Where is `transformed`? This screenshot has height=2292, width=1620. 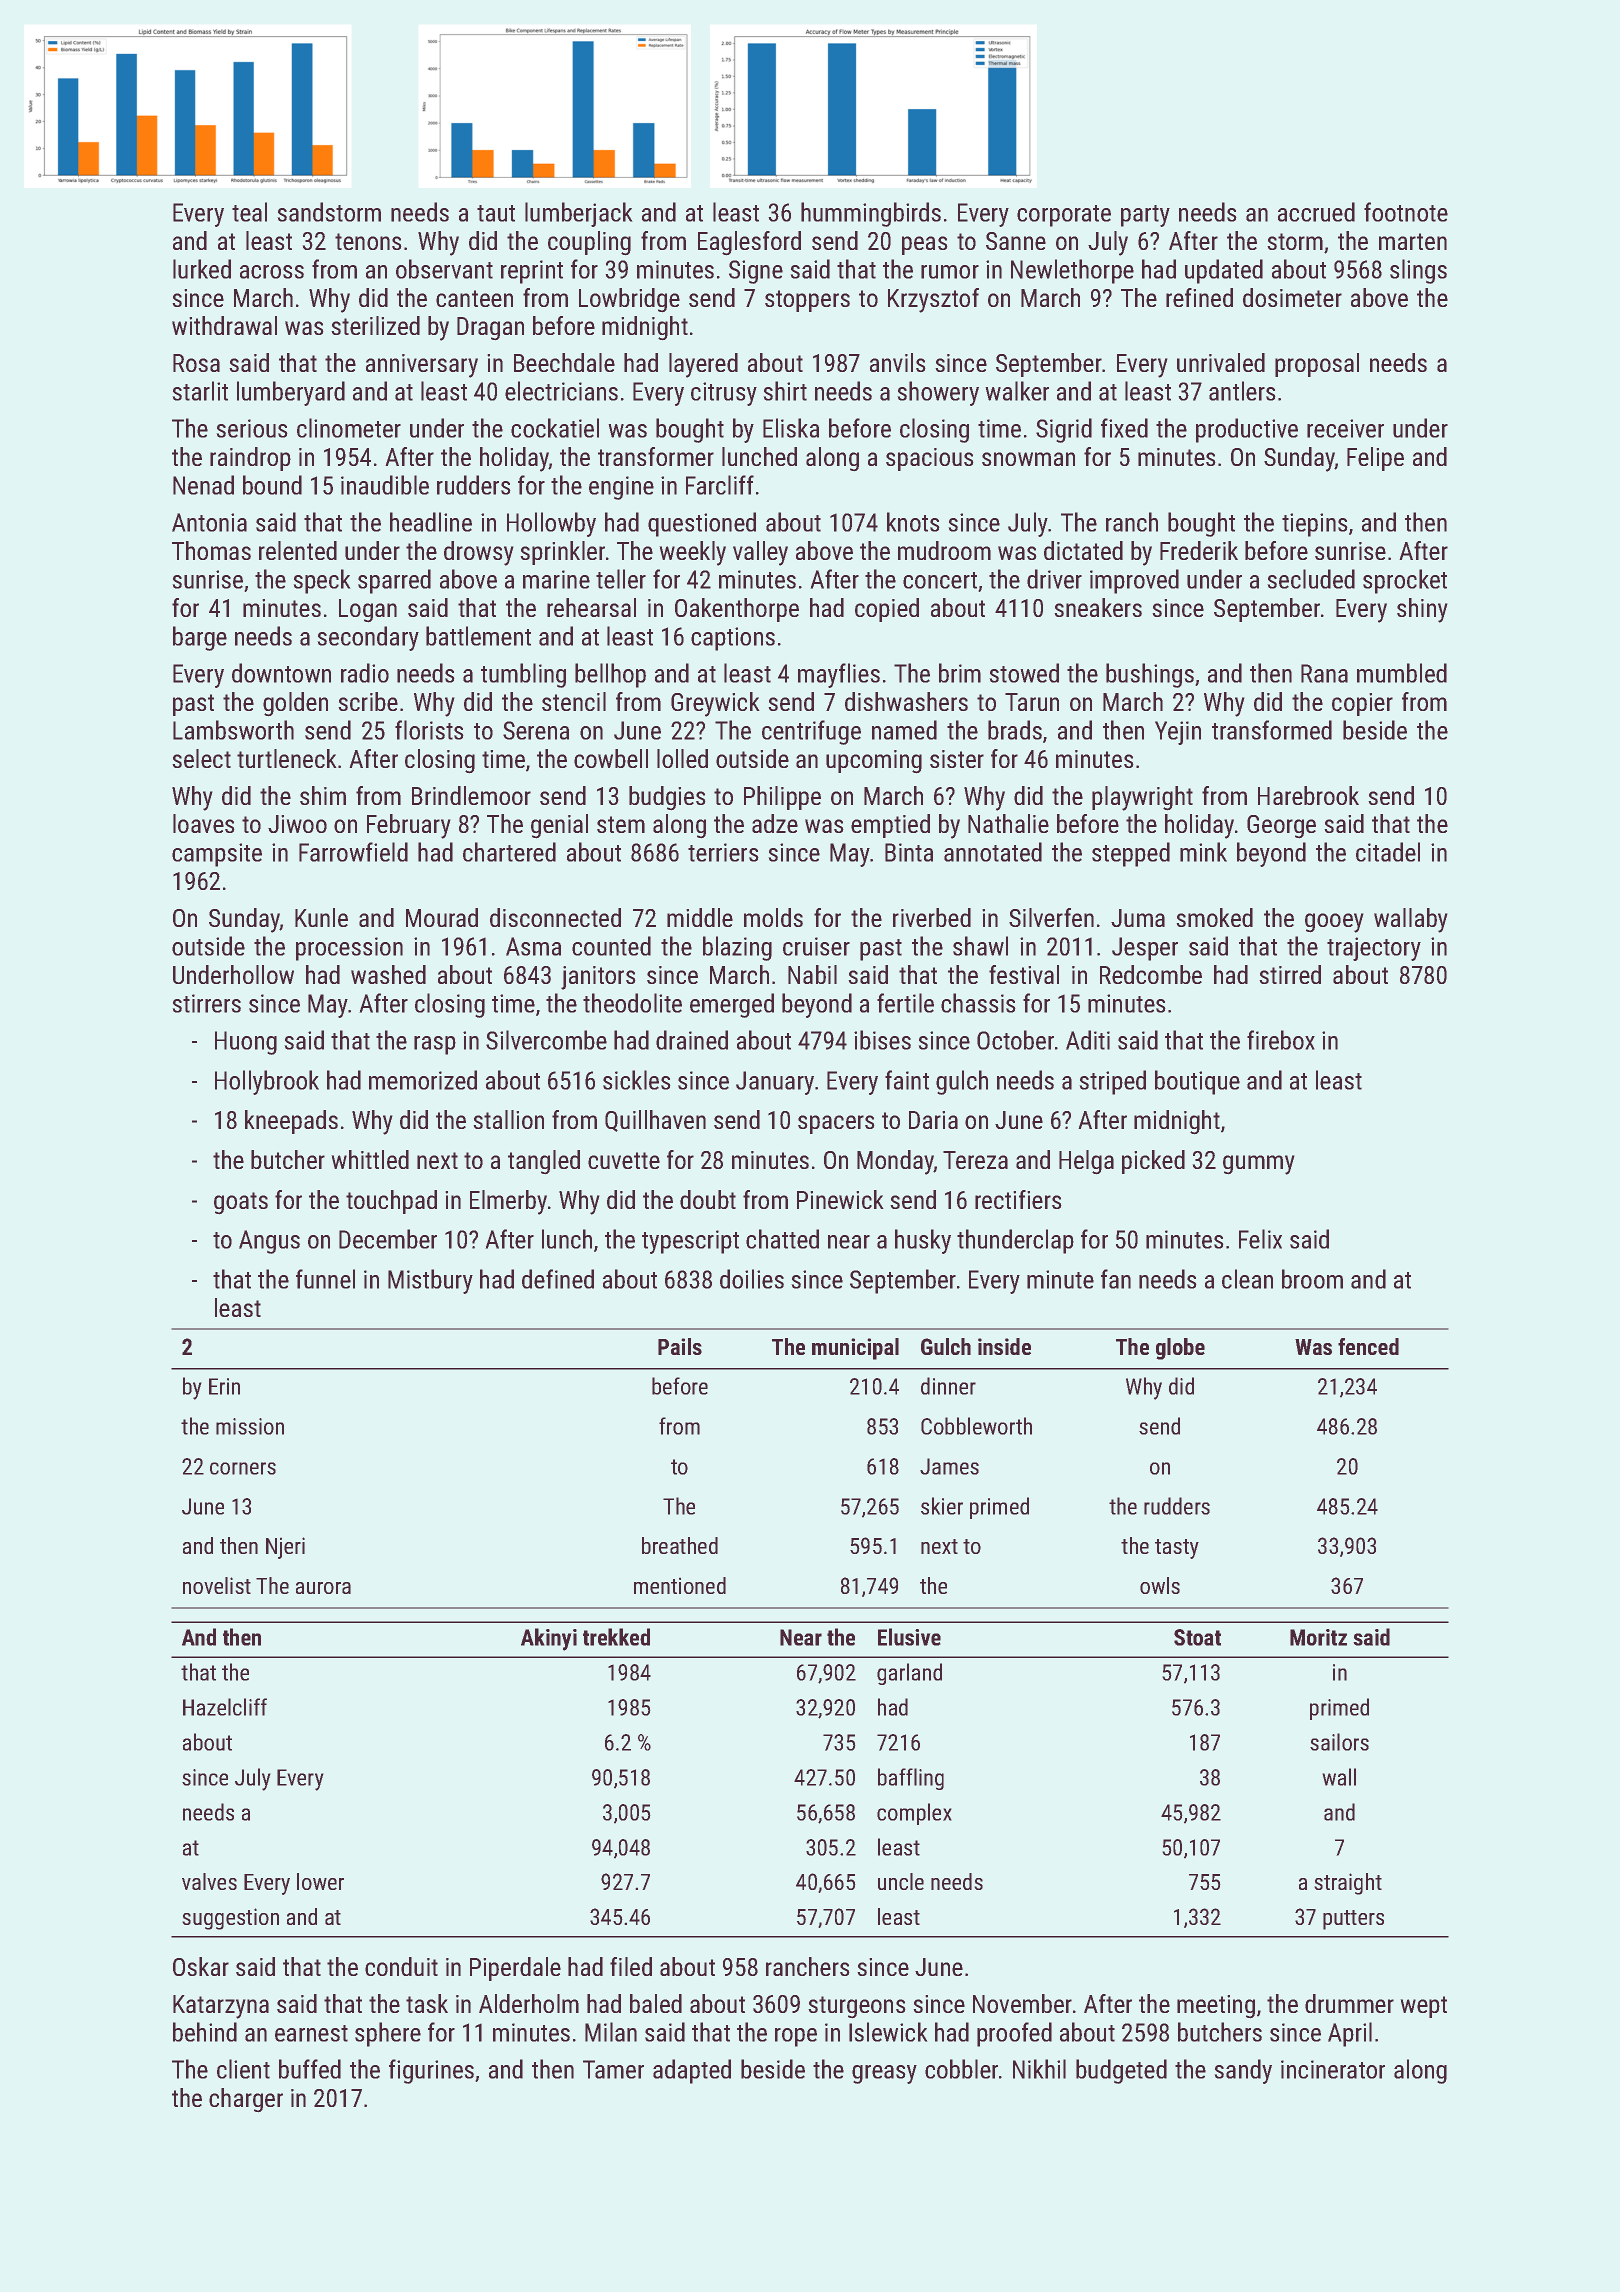
transformed is located at coordinates (1272, 730).
